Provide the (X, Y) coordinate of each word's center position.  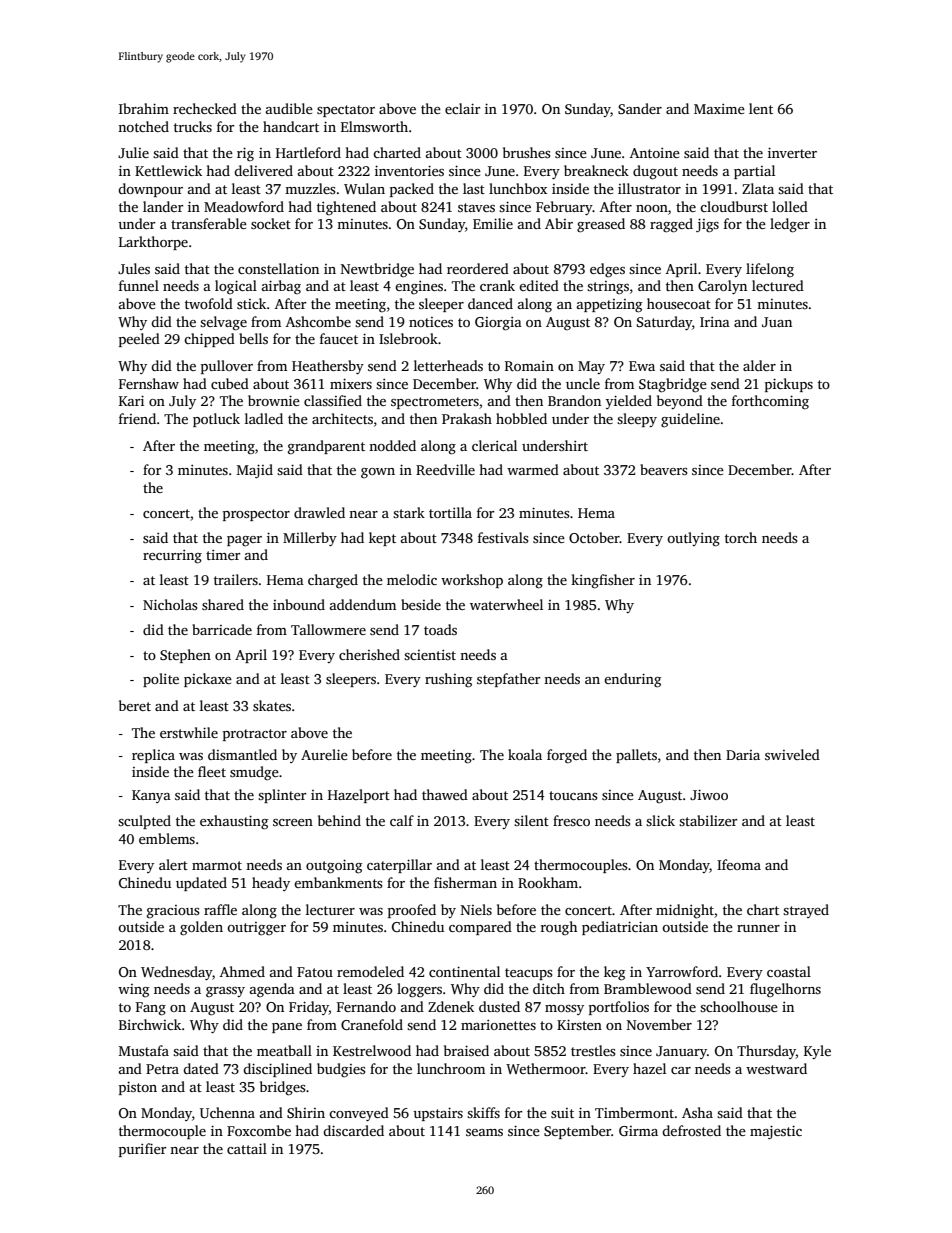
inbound (299, 604)
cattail (247, 1148)
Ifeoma (739, 864)
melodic (412, 579)
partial (754, 172)
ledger (790, 225)
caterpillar (399, 866)
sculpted (144, 822)
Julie (133, 152)
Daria (743, 755)
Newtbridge (377, 270)
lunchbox (518, 188)
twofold (209, 303)
